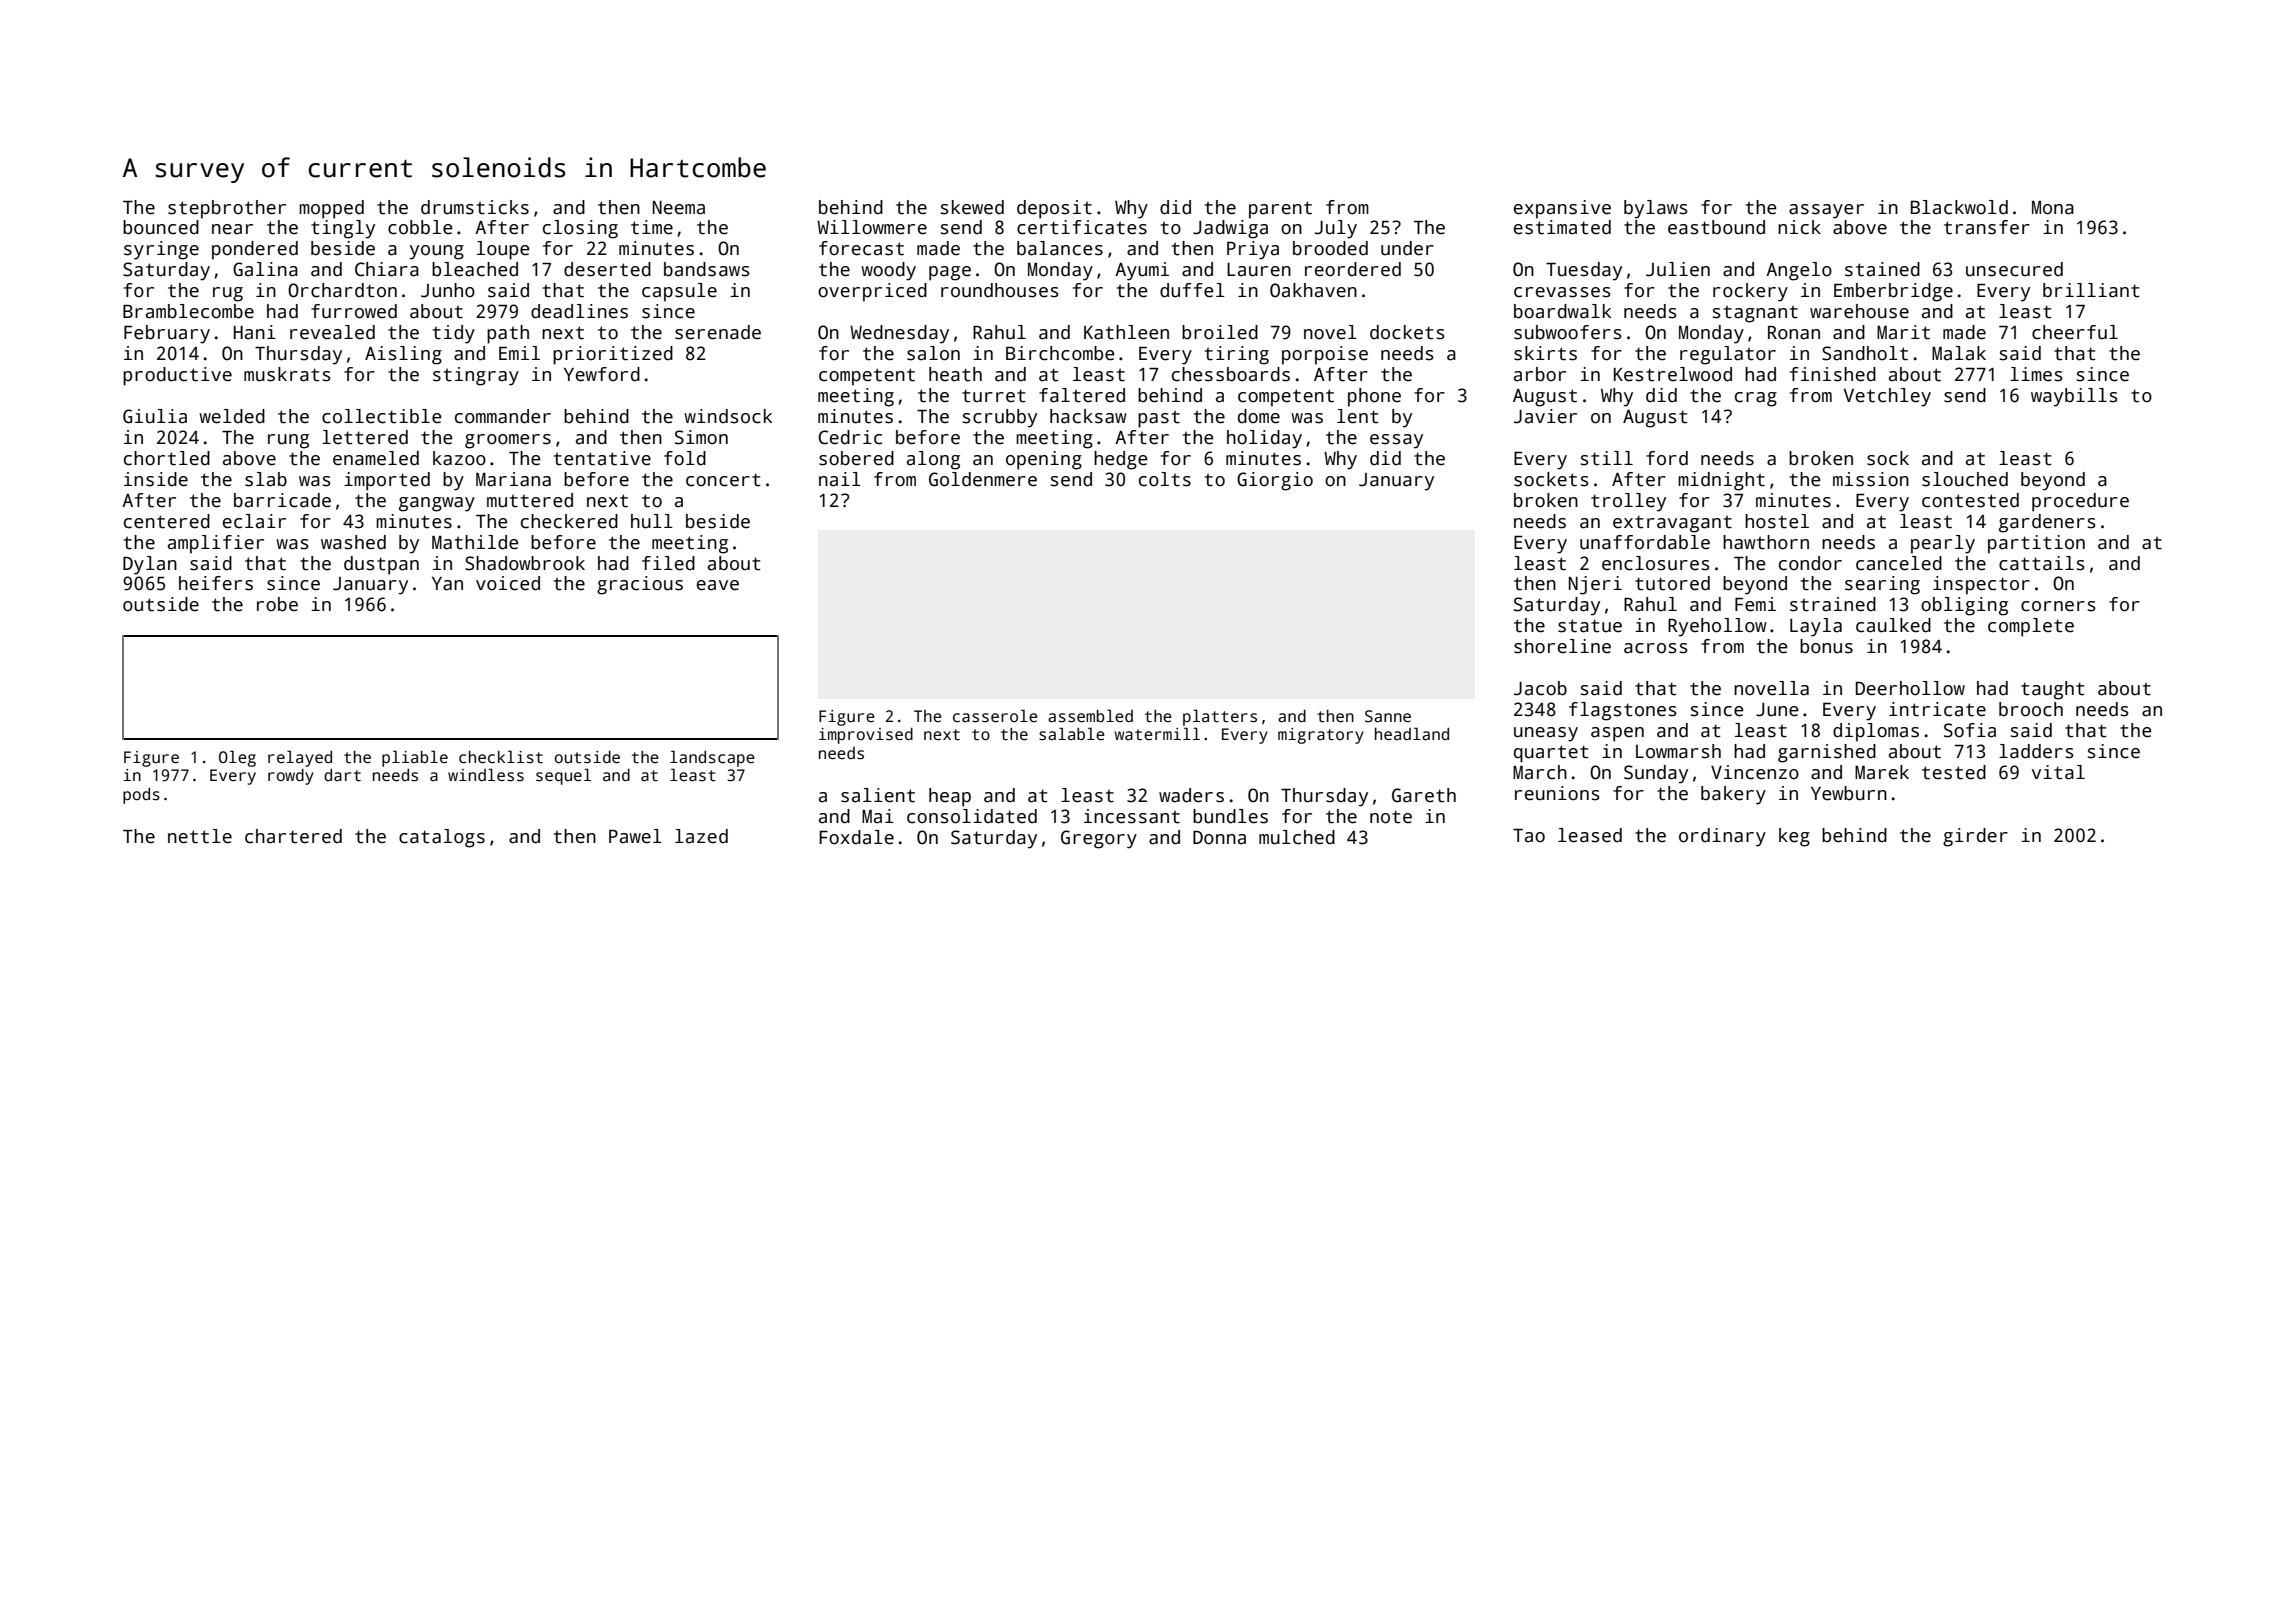 The width and height of the page is (2292, 1620). I want to click on Foxdale, so click(857, 837).
